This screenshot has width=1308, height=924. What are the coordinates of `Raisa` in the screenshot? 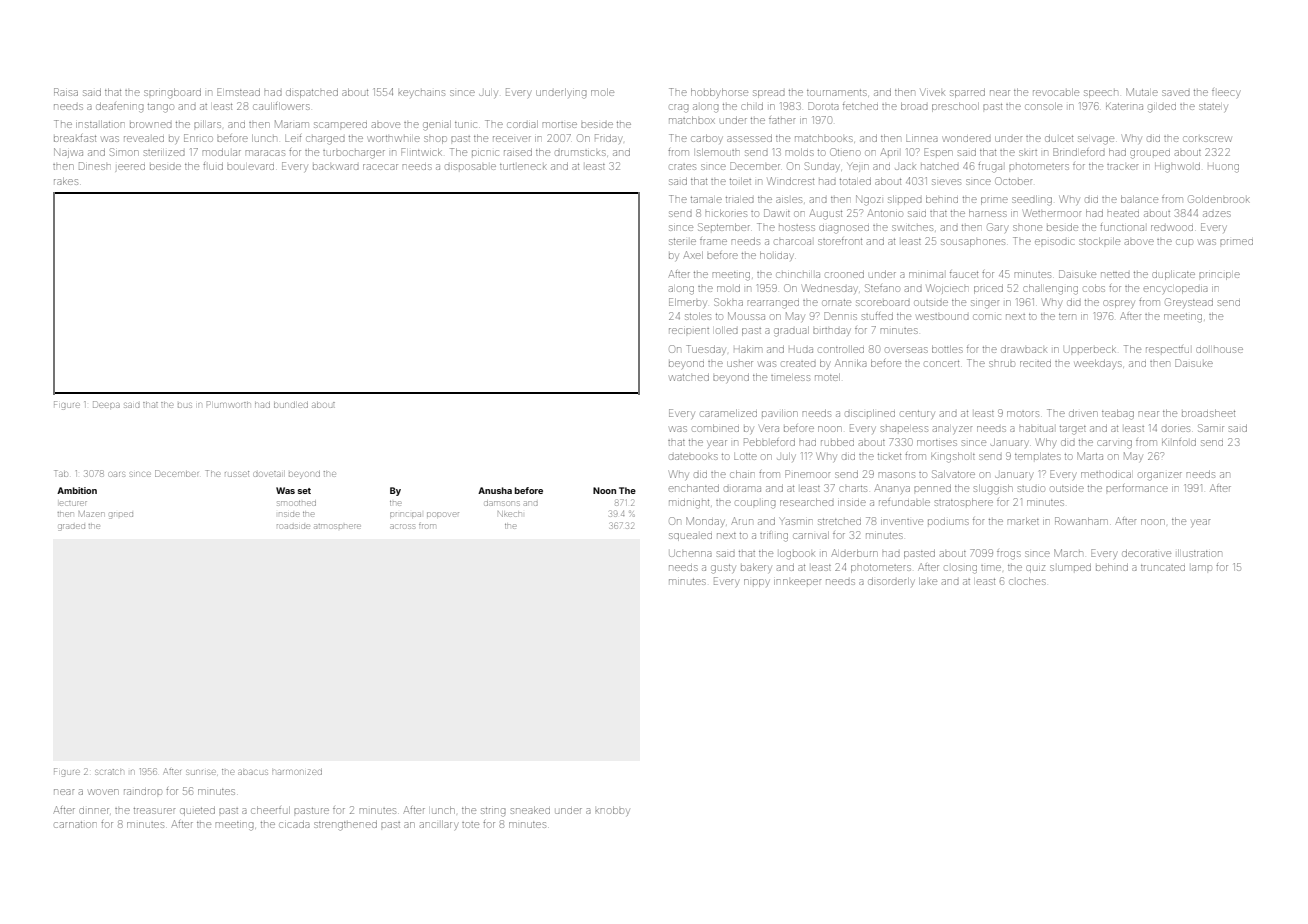 It's located at (66, 92).
